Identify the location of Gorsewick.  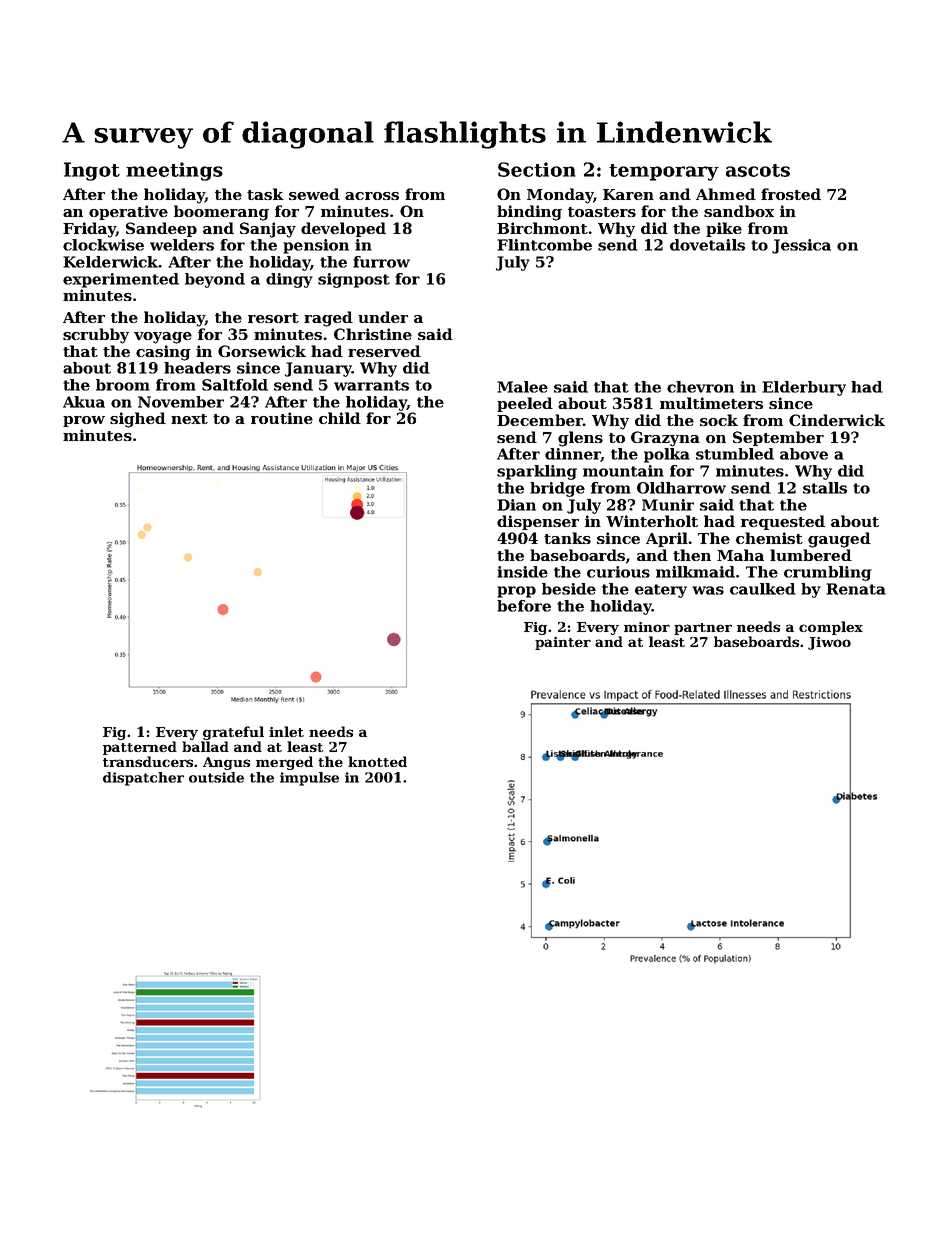
(262, 351).
